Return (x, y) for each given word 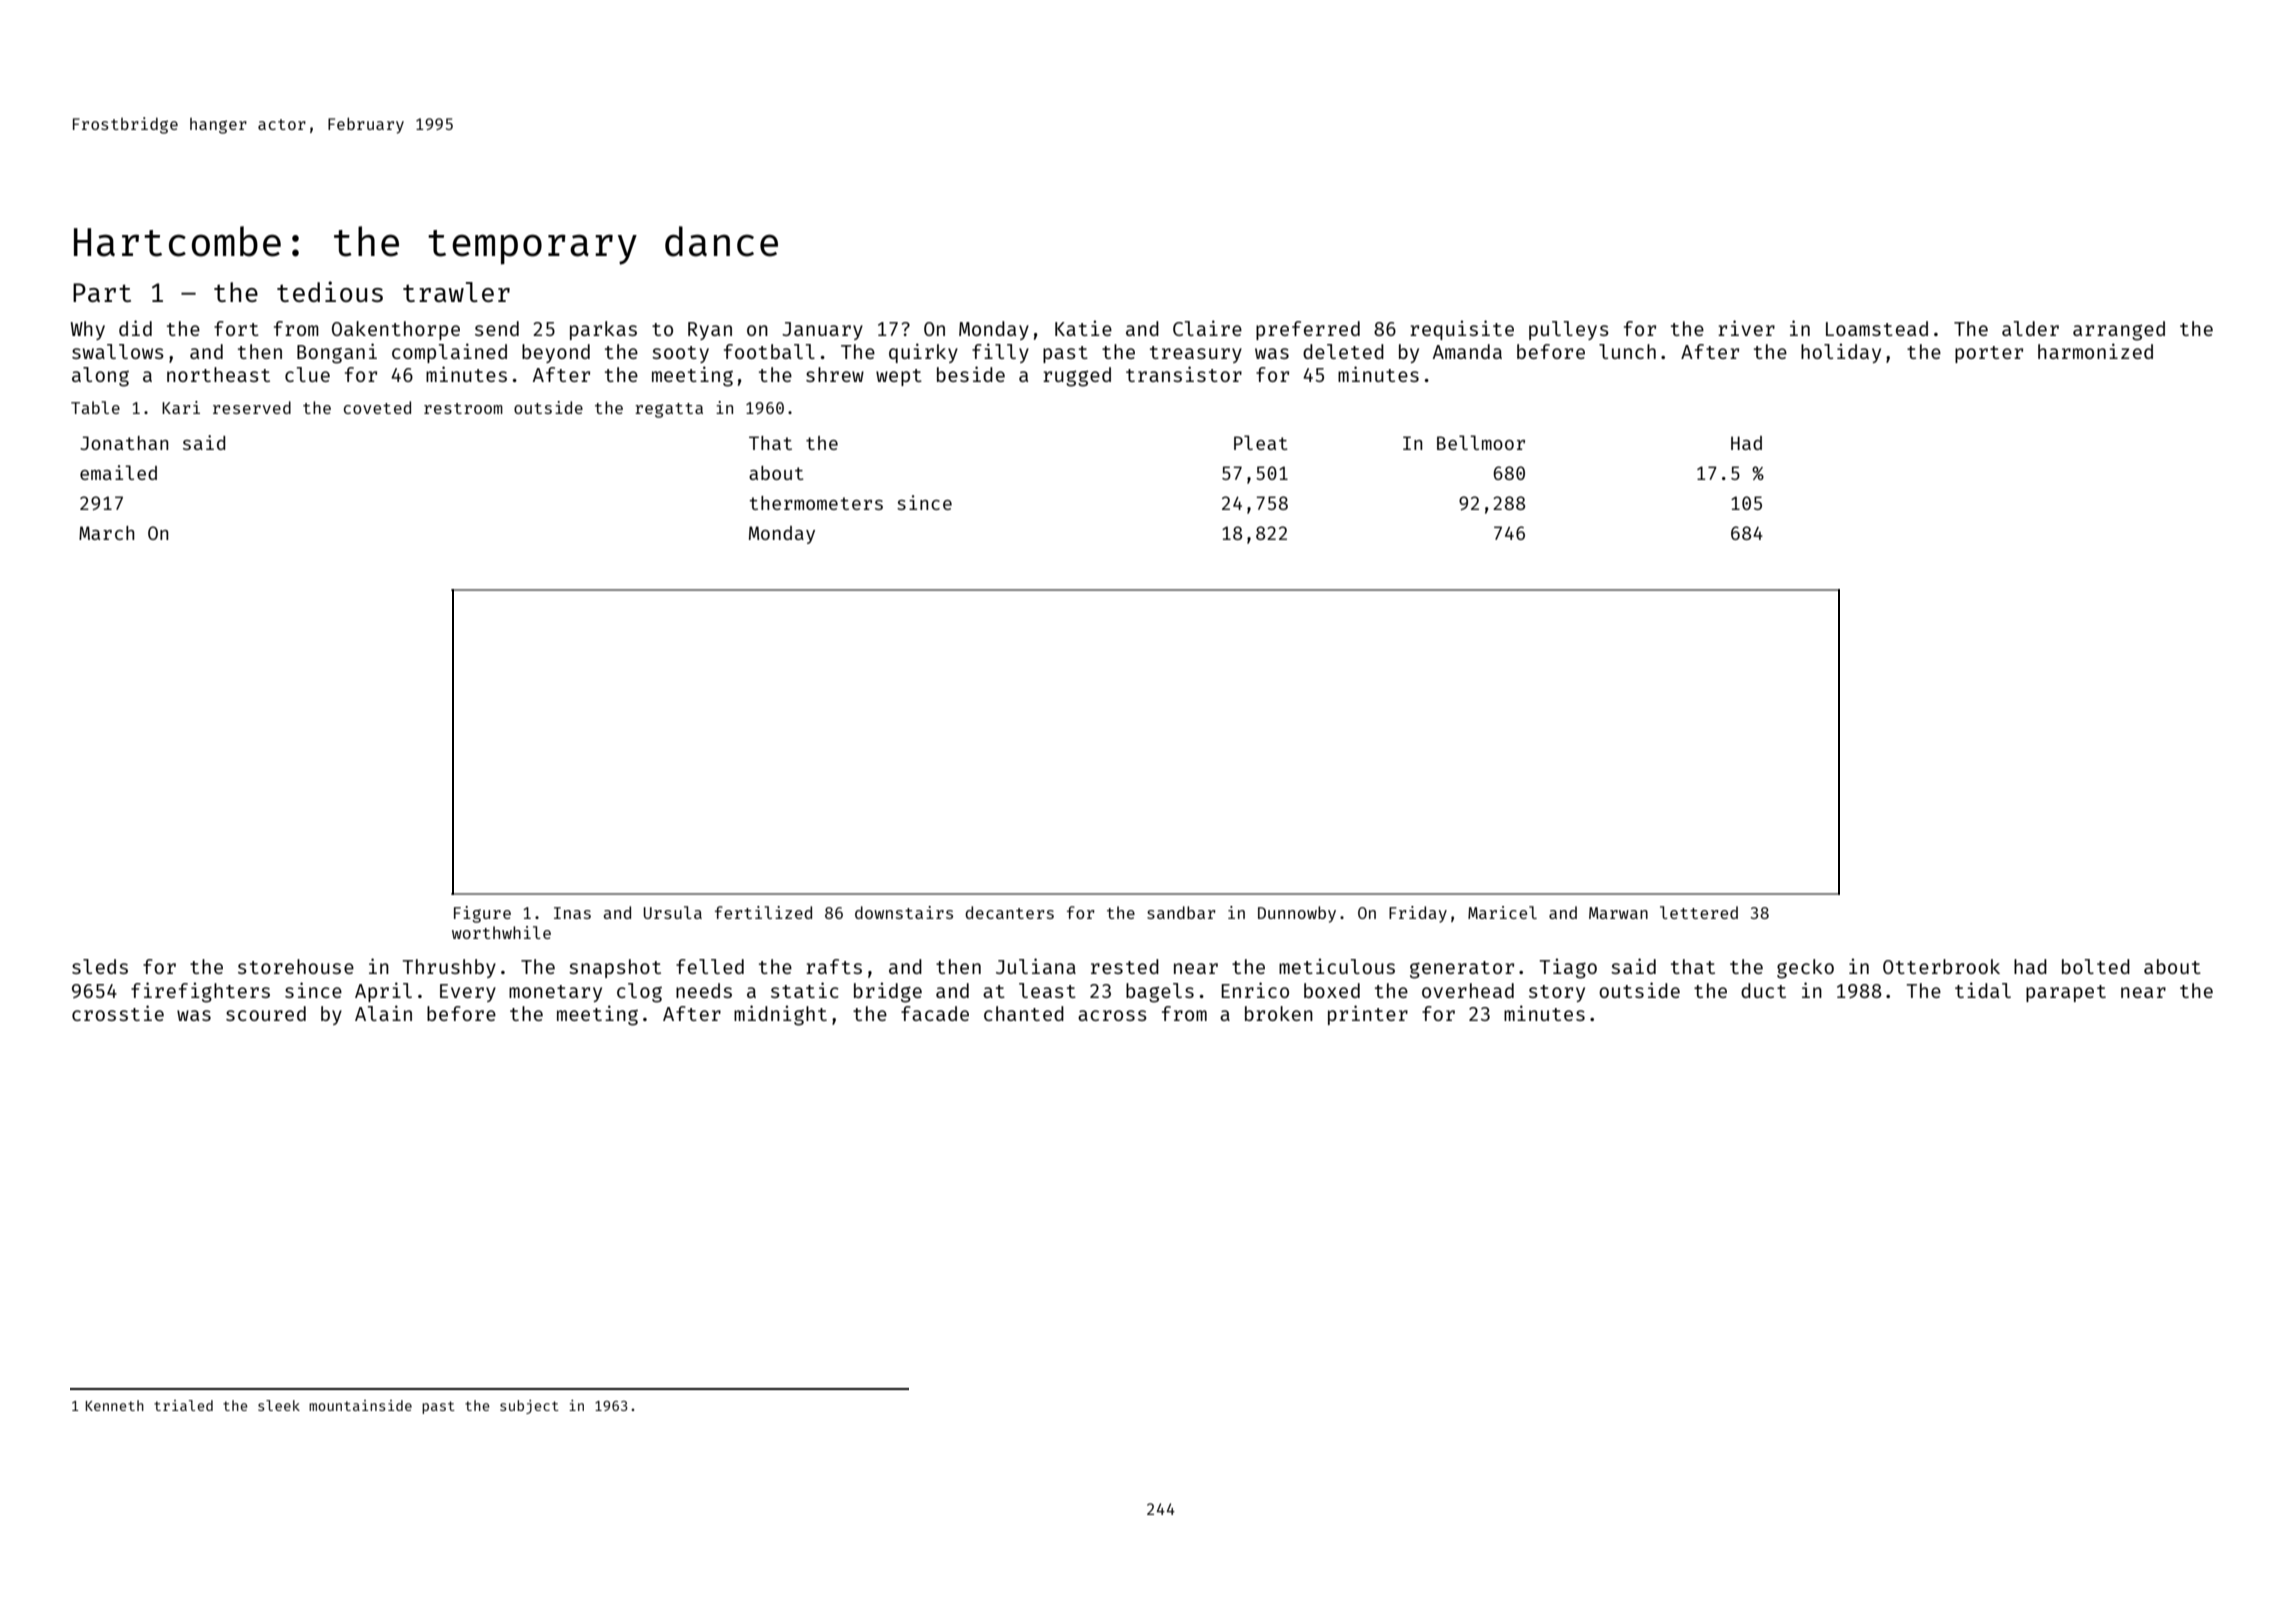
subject (529, 1407)
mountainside (360, 1405)
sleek (279, 1405)
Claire (1207, 328)
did (135, 328)
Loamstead (1877, 328)
